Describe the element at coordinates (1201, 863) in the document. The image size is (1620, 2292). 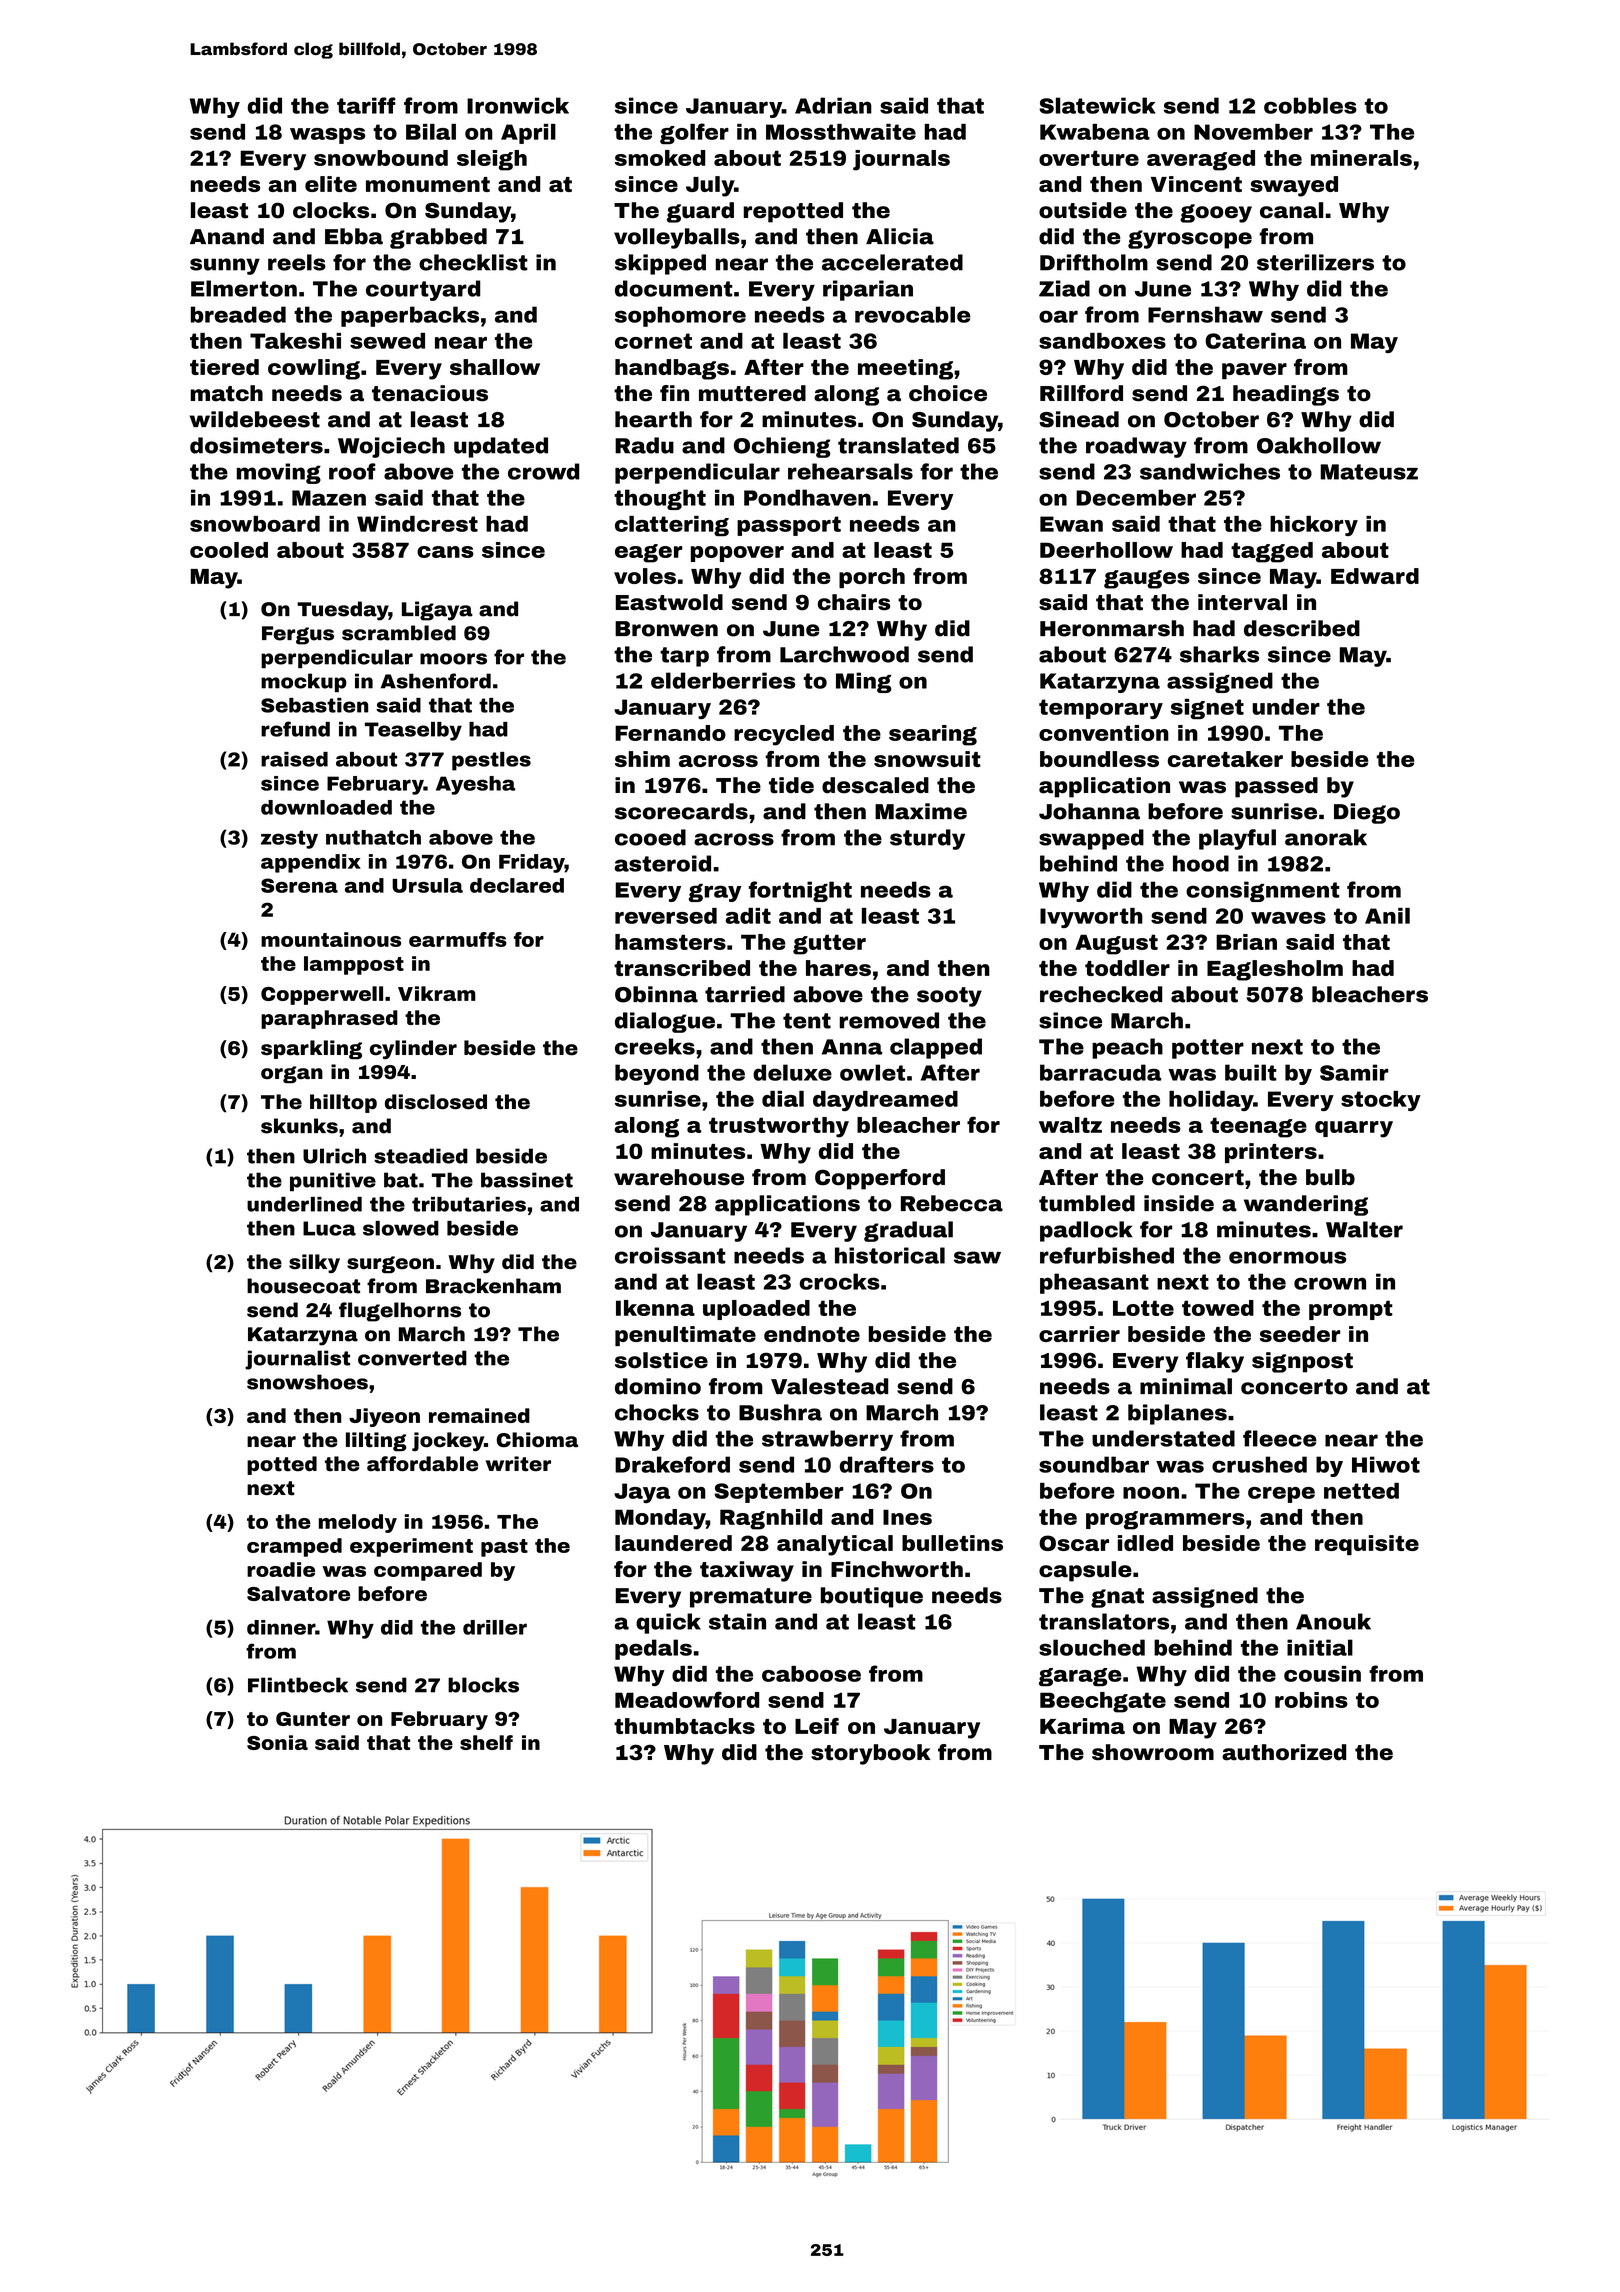
I see `hood` at that location.
